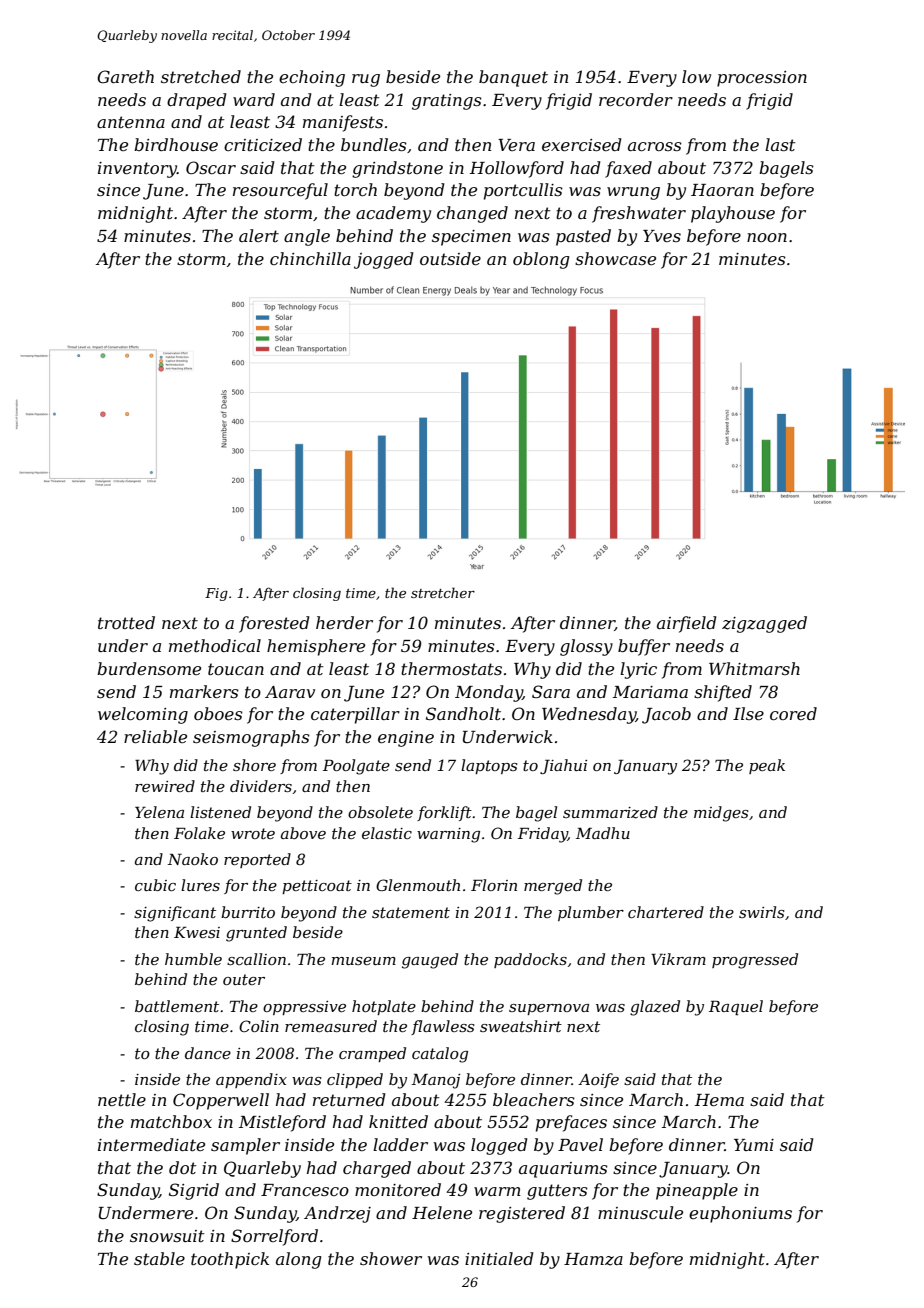 Image resolution: width=924 pixels, height=1308 pixels. I want to click on rug, so click(366, 80).
